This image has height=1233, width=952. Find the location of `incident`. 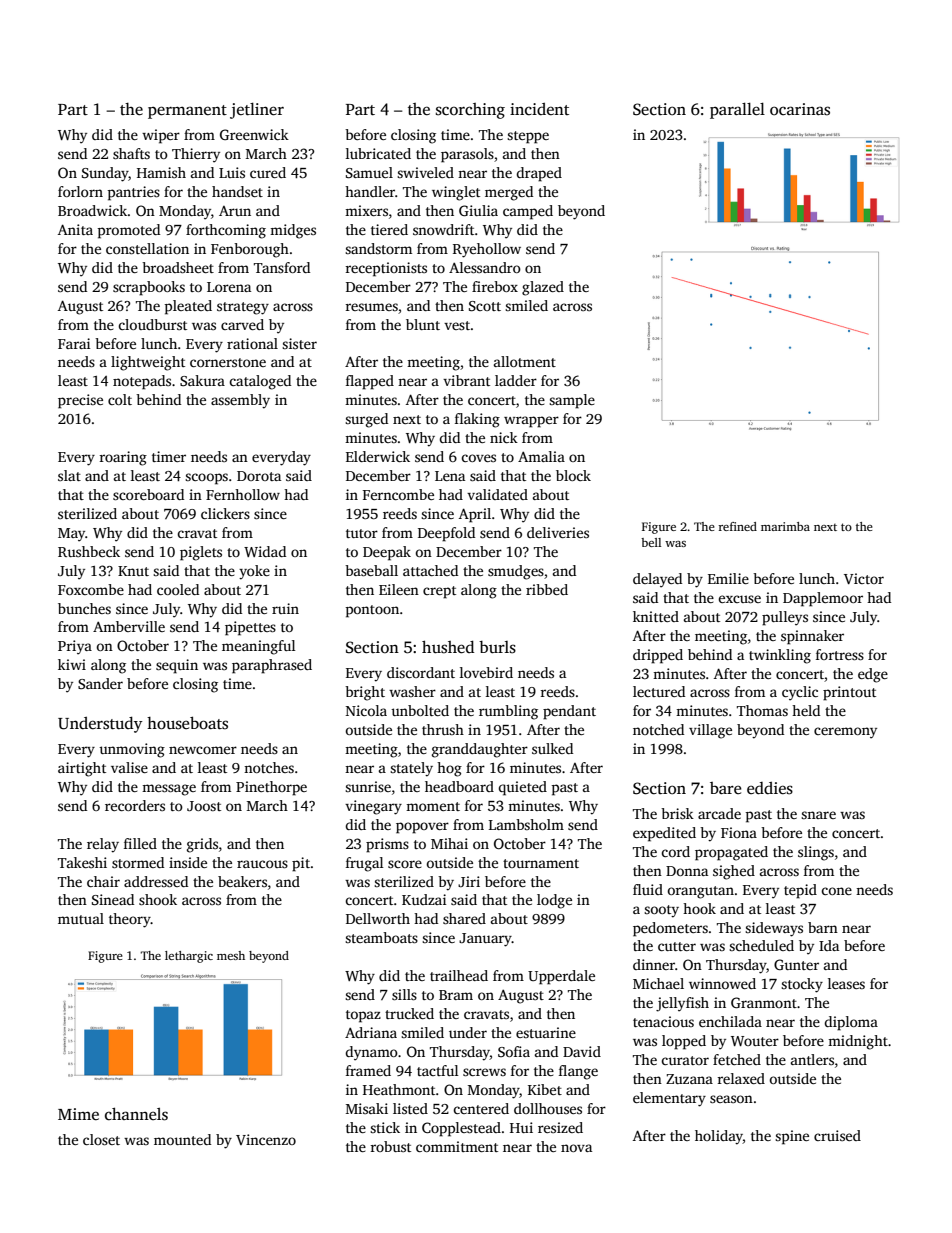

incident is located at coordinates (539, 109).
